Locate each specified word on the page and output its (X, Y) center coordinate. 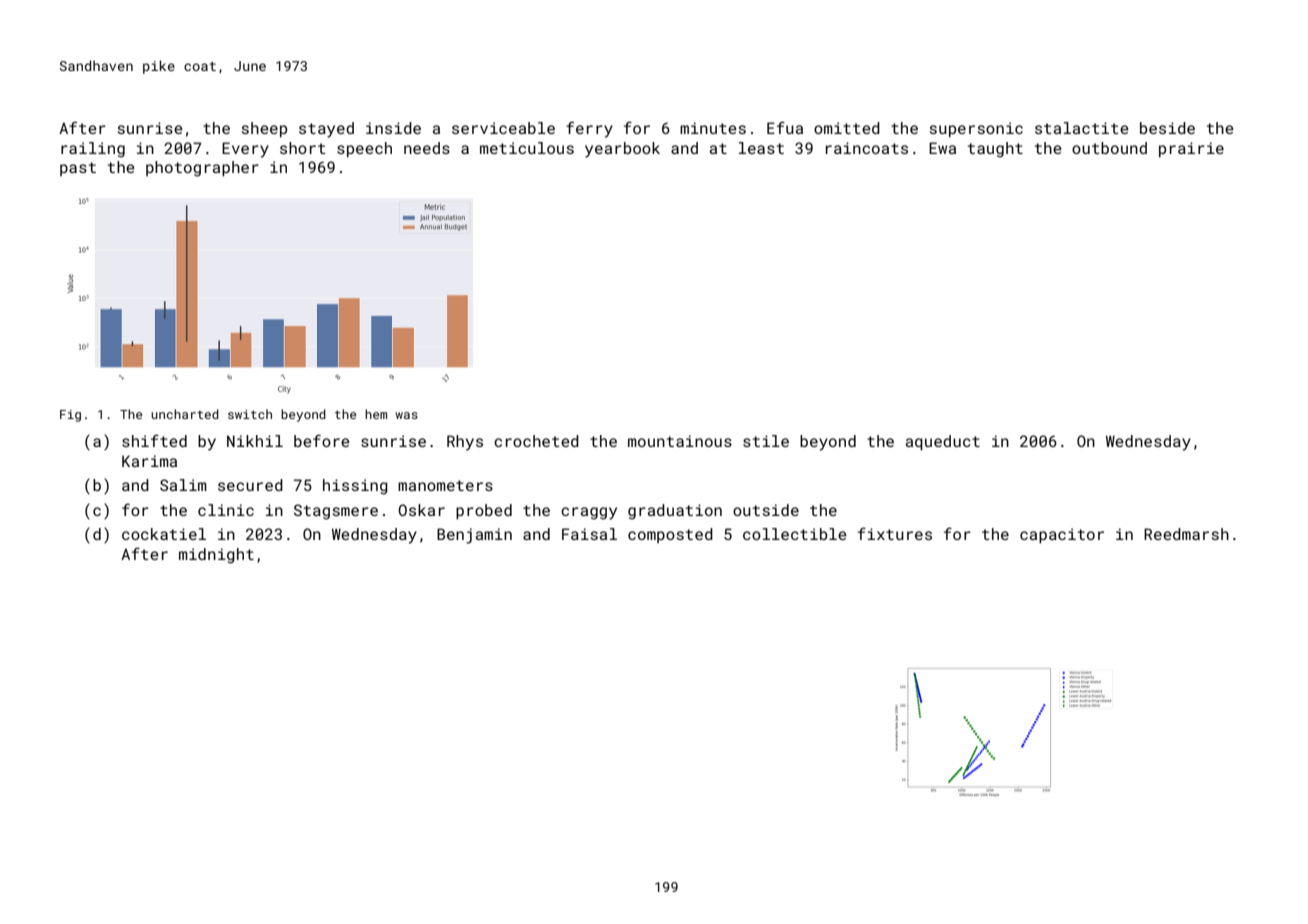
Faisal (589, 534)
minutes (713, 128)
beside (1167, 128)
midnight (216, 556)
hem (376, 414)
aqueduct (943, 442)
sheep (264, 129)
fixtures (895, 533)
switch (250, 414)
